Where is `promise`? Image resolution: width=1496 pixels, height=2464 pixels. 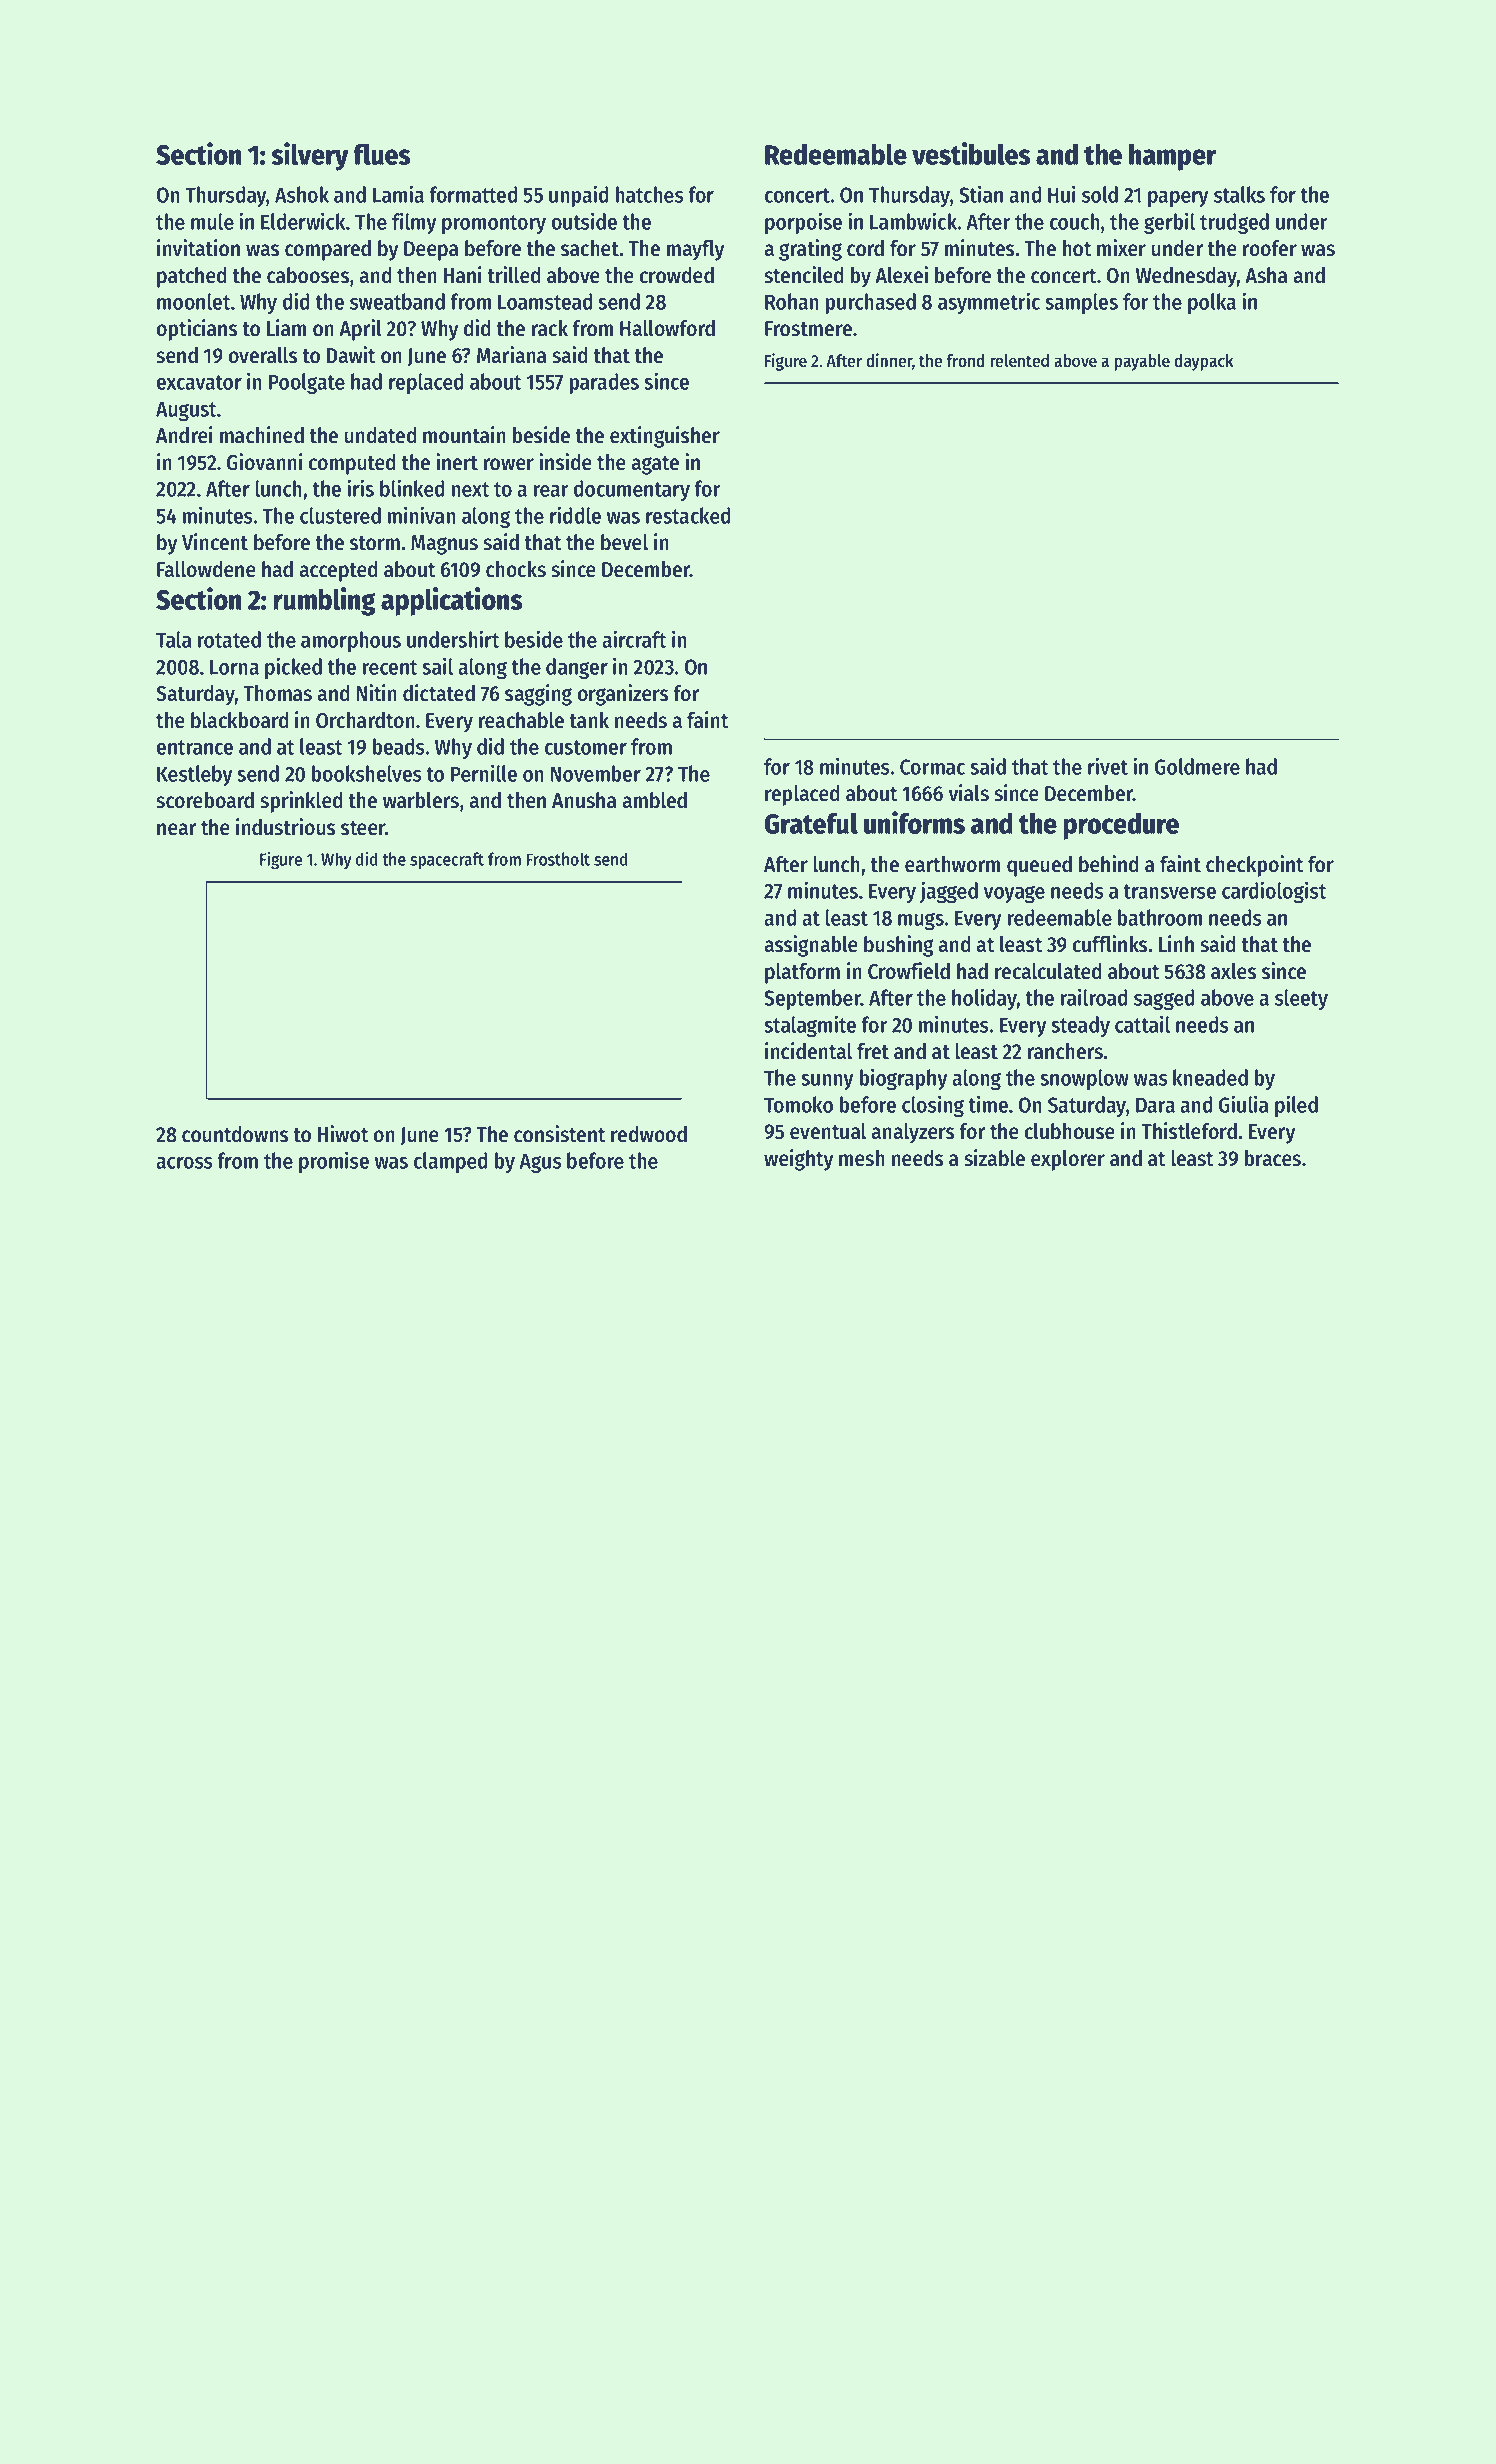 promise is located at coordinates (334, 1162).
